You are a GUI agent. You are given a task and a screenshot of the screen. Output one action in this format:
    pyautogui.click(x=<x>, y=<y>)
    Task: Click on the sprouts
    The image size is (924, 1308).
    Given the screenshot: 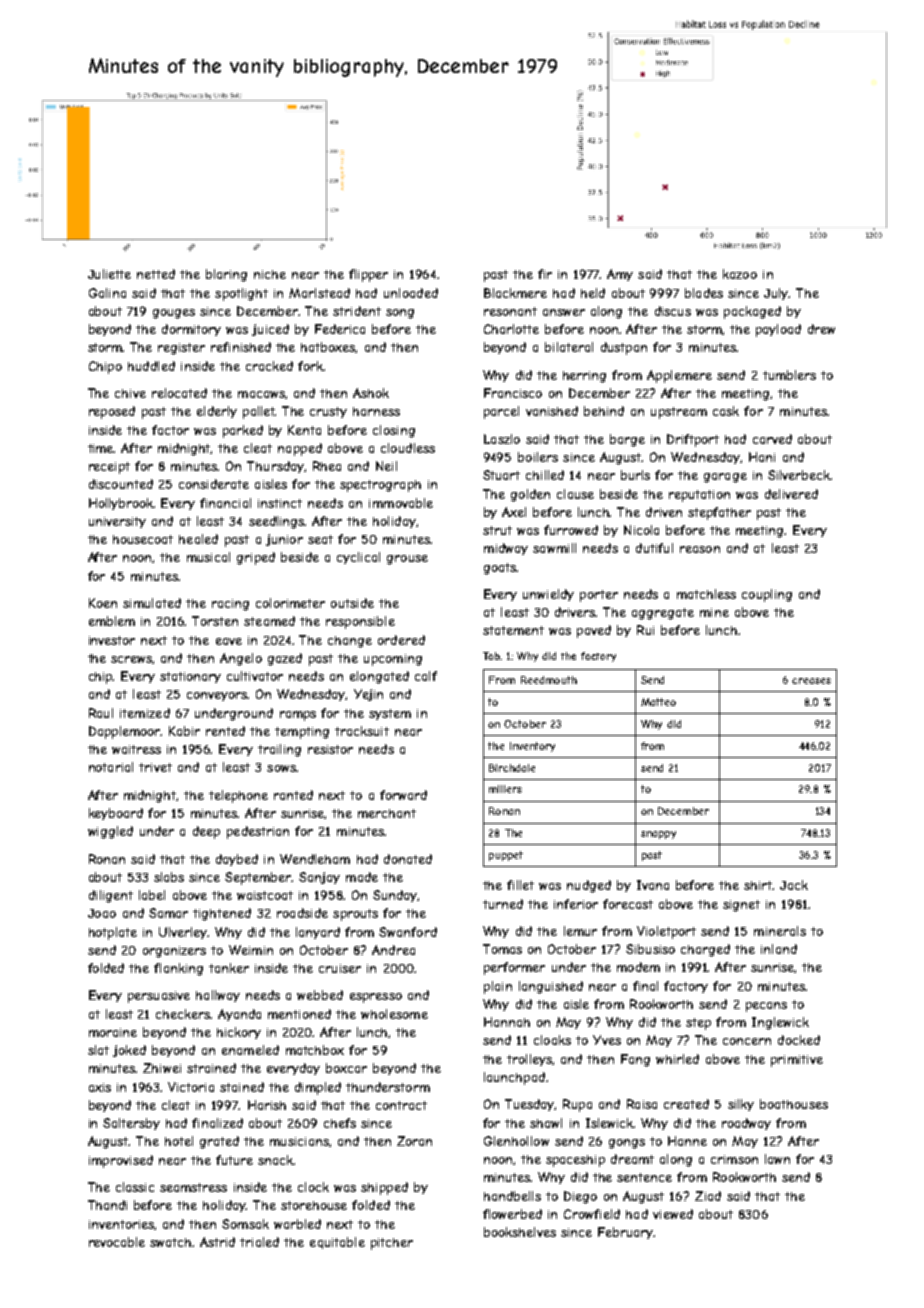 What is the action you would take?
    pyautogui.click(x=355, y=915)
